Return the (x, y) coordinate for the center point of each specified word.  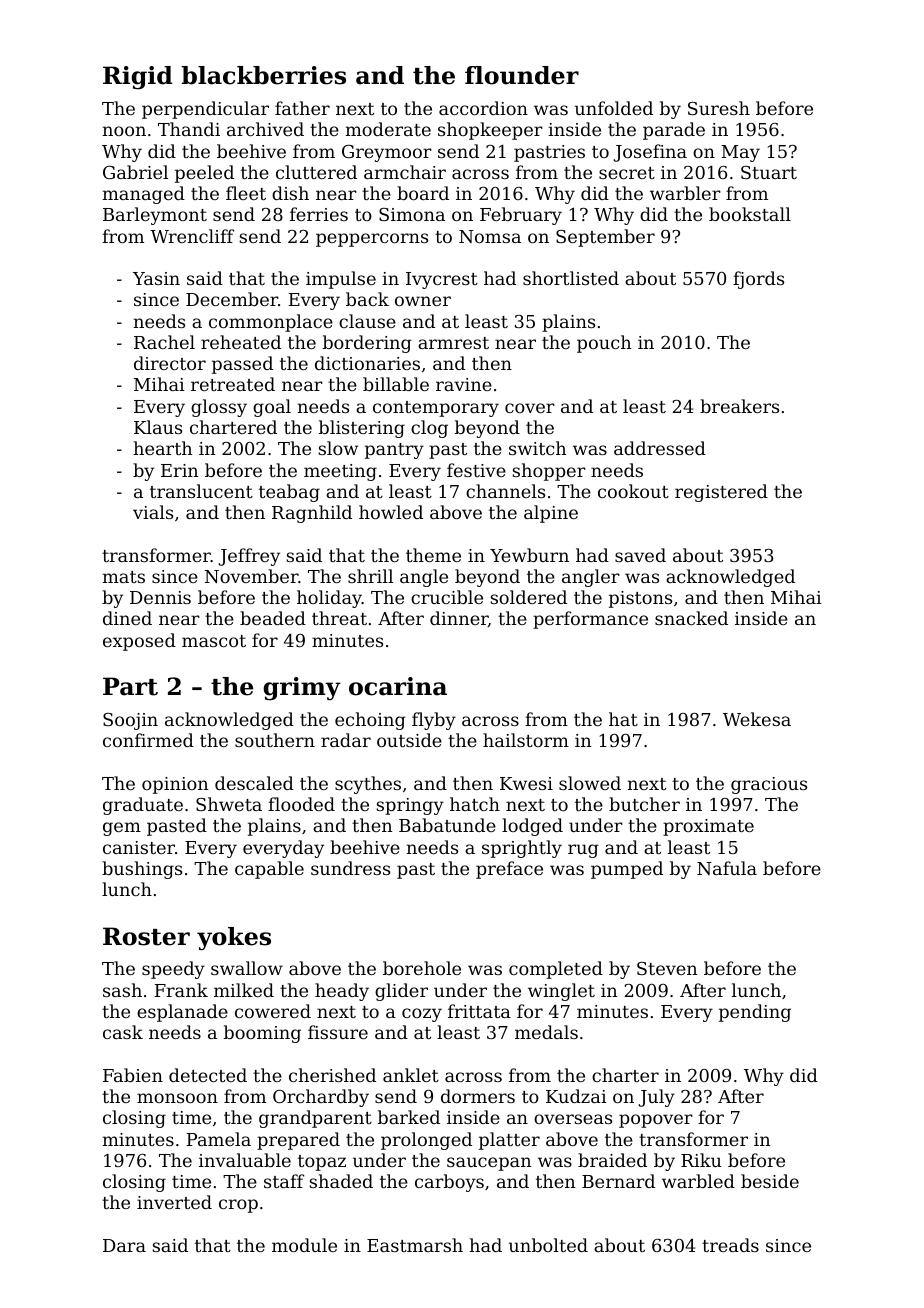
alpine (551, 514)
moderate (388, 129)
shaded (341, 1181)
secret (627, 173)
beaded (273, 618)
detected (208, 1075)
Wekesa (757, 719)
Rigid (138, 78)
